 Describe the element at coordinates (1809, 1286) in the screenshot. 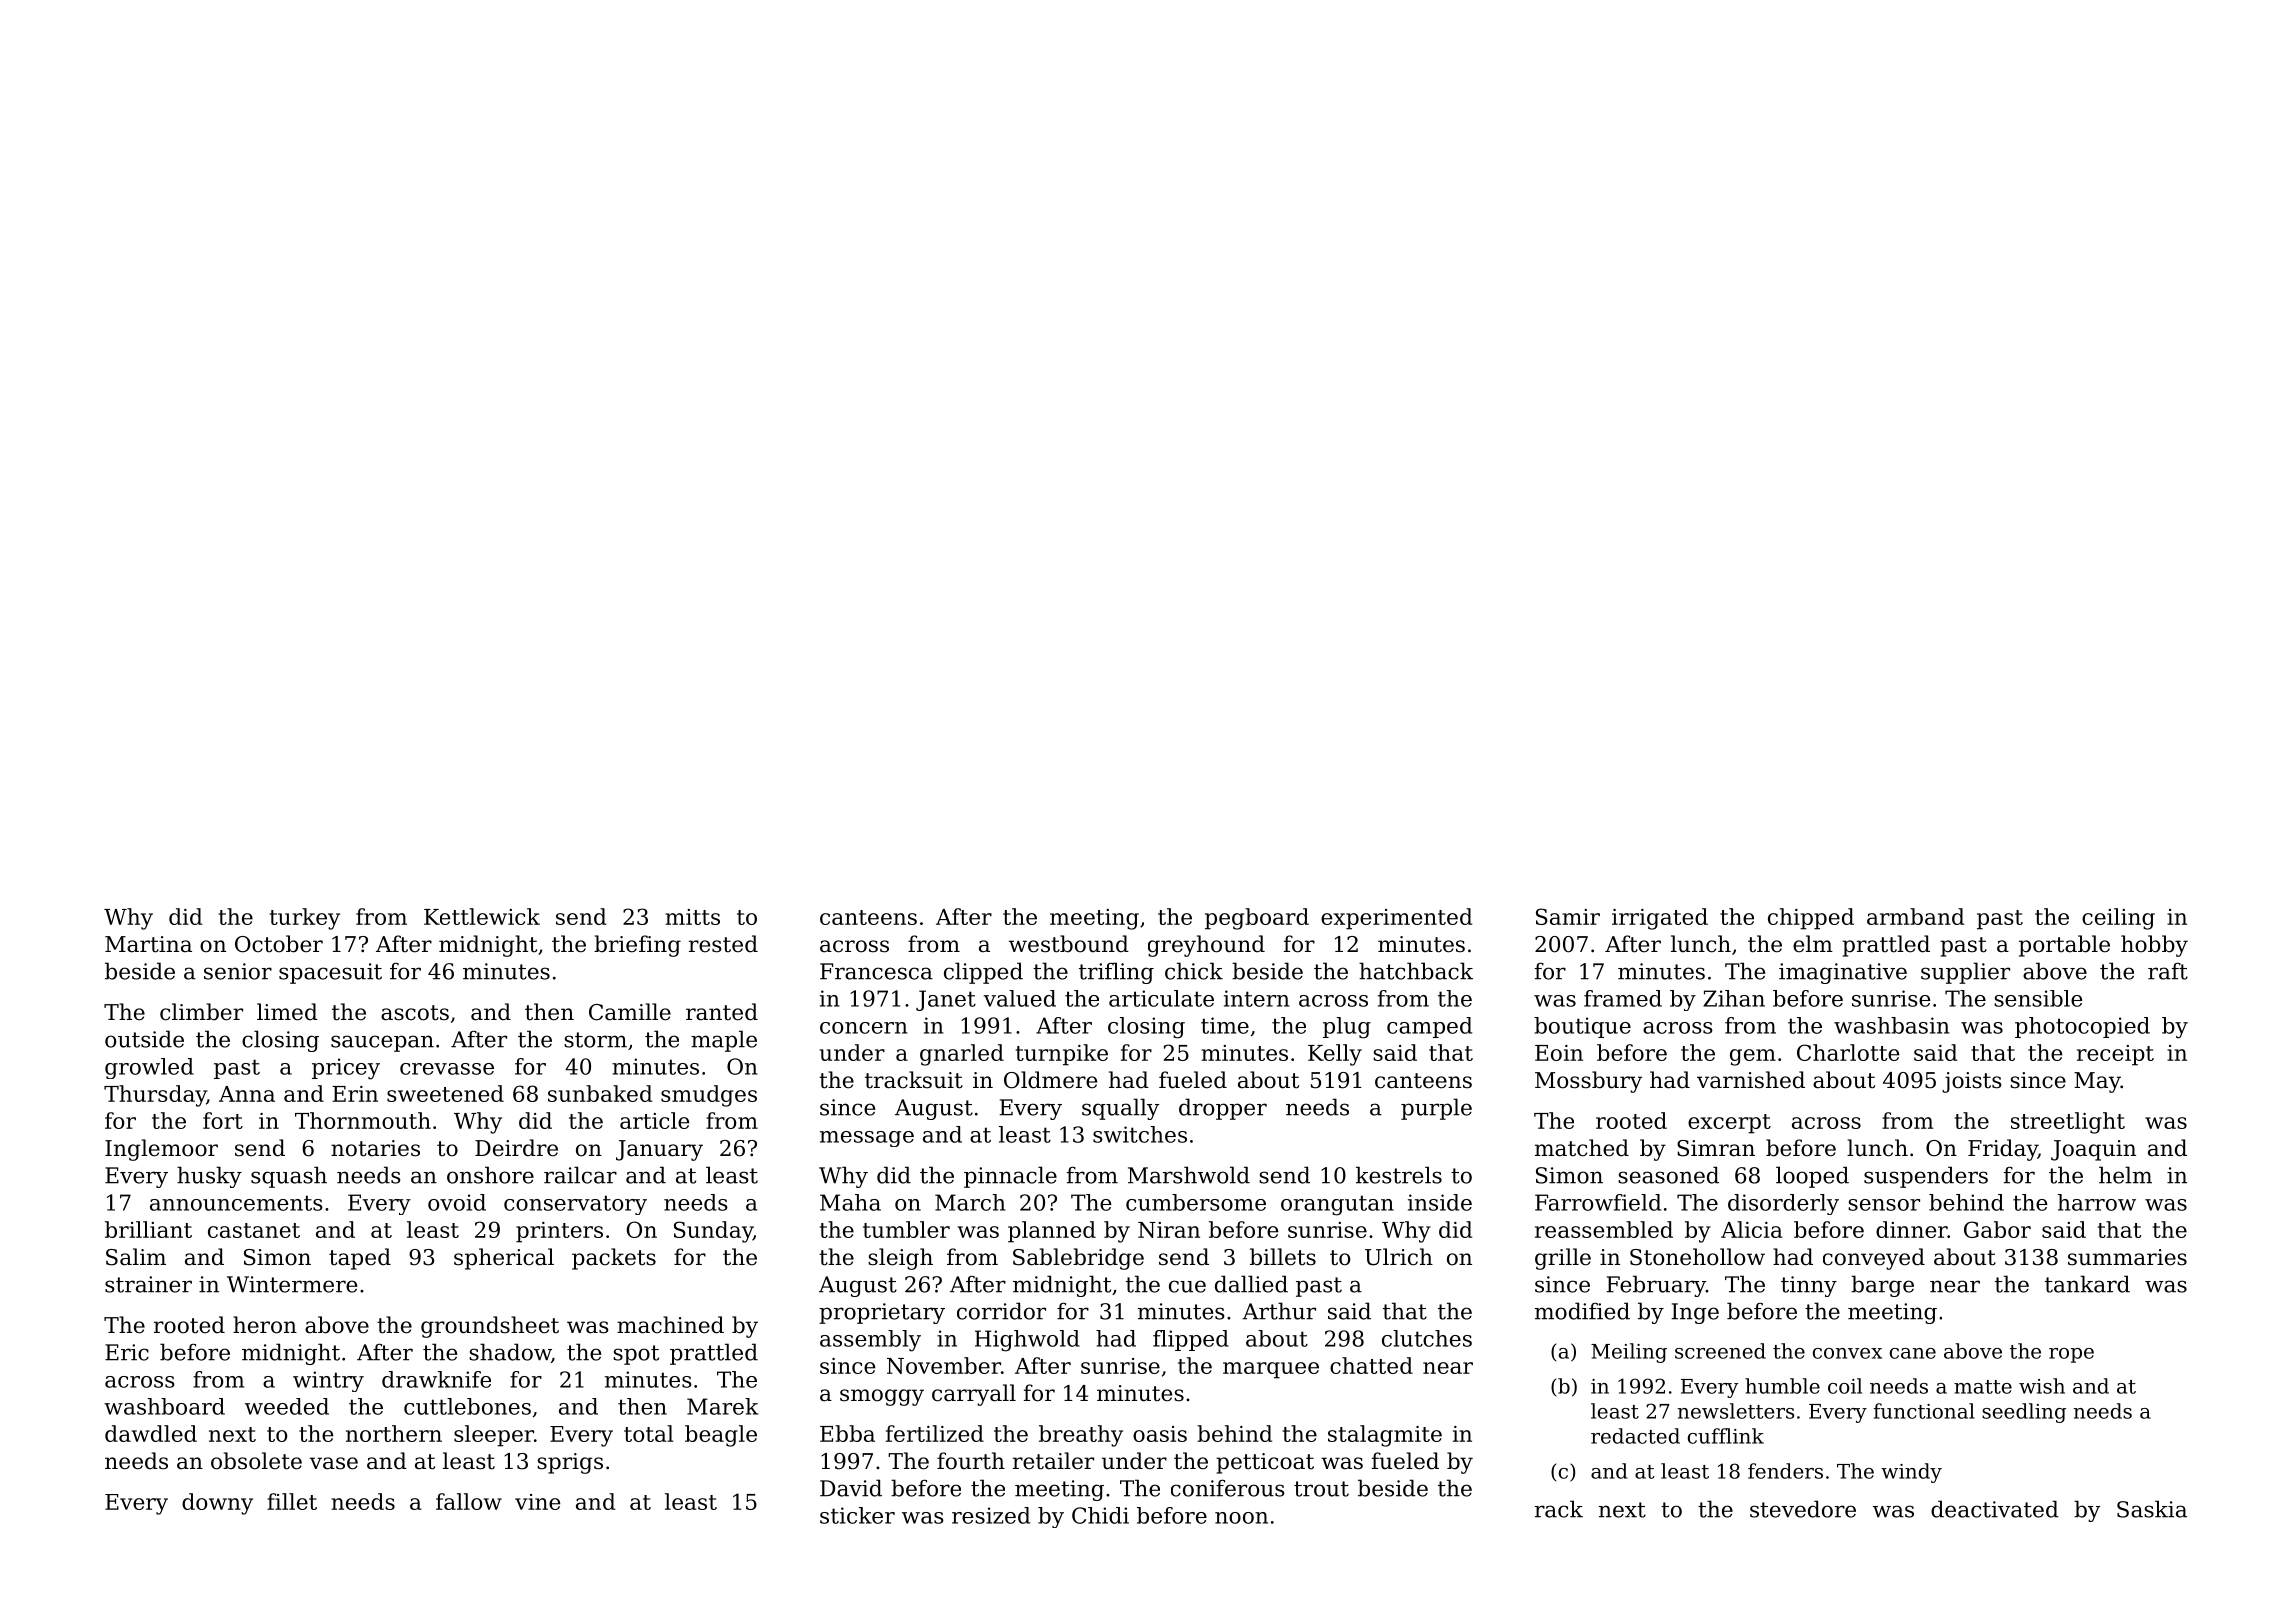

I see `tinny` at that location.
